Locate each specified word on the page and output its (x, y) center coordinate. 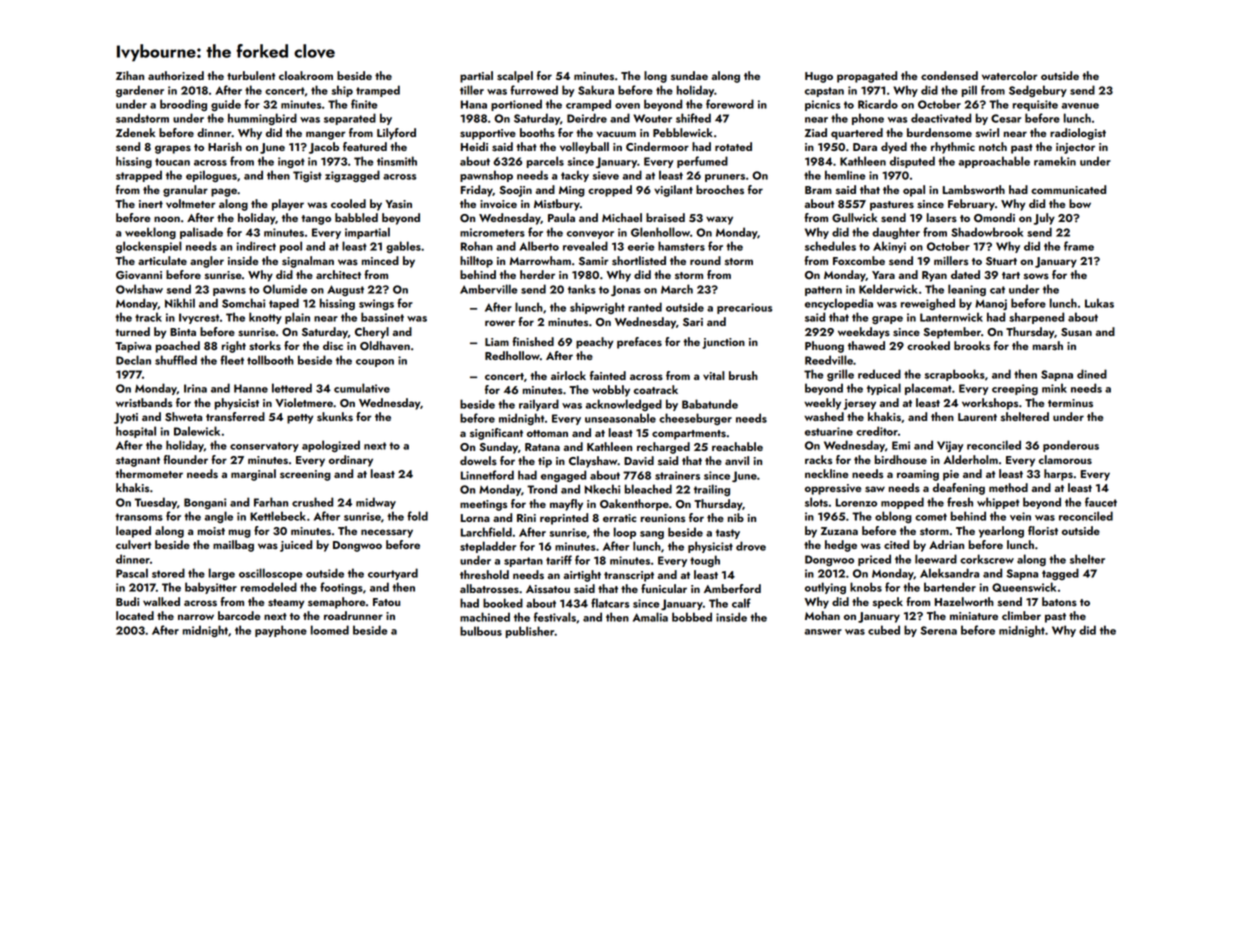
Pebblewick (683, 132)
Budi (127, 601)
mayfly (566, 505)
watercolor (1010, 75)
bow (1080, 203)
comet (931, 517)
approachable (994, 162)
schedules (830, 246)
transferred (235, 416)
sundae (689, 76)
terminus (1070, 403)
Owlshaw (139, 289)
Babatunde (710, 404)
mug (240, 533)
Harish (225, 147)
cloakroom (306, 75)
